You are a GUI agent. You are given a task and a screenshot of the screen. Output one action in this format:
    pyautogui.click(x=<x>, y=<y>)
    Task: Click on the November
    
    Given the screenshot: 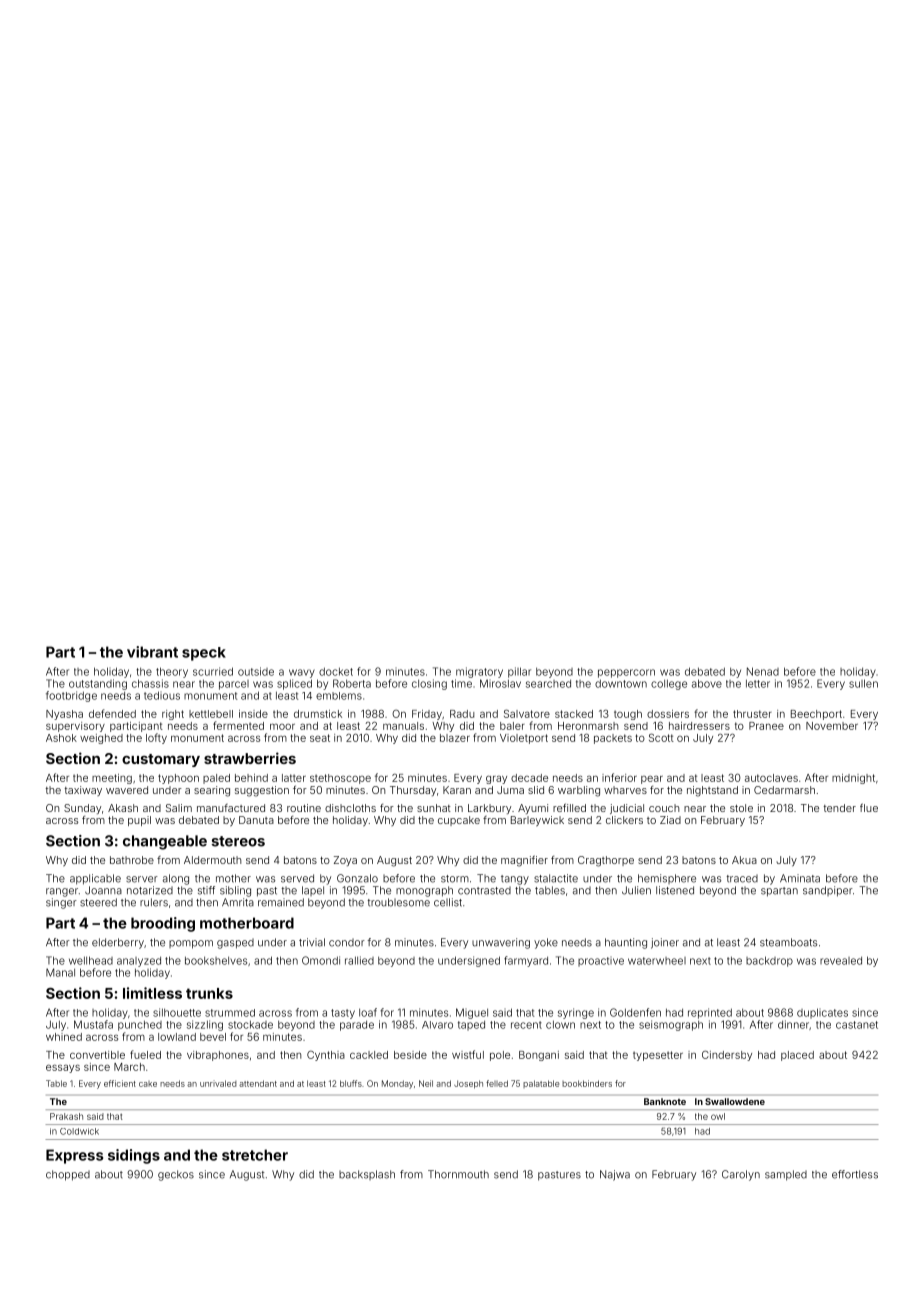 What is the action you would take?
    pyautogui.click(x=832, y=726)
